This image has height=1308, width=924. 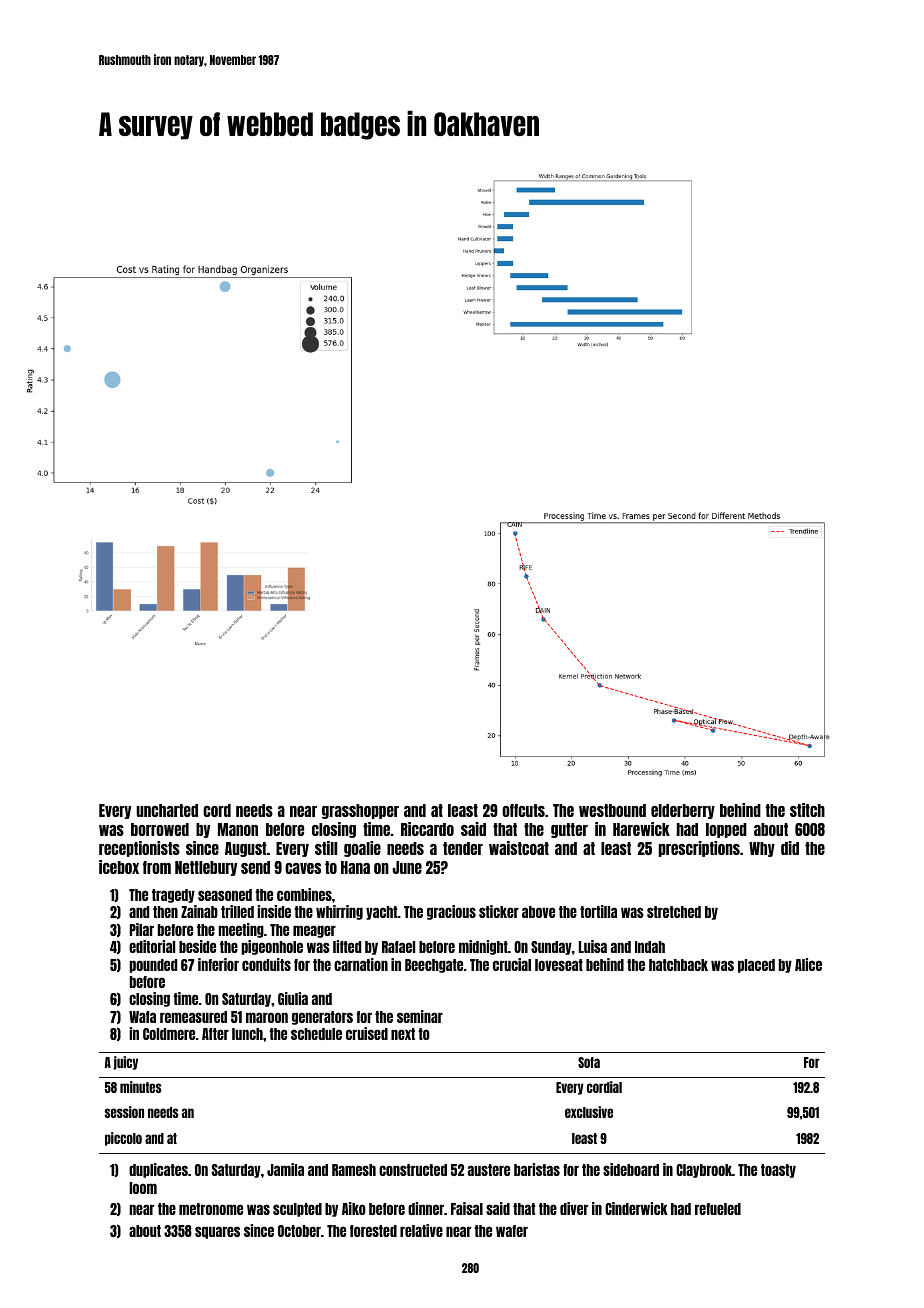 I want to click on refueled, so click(x=718, y=1209).
